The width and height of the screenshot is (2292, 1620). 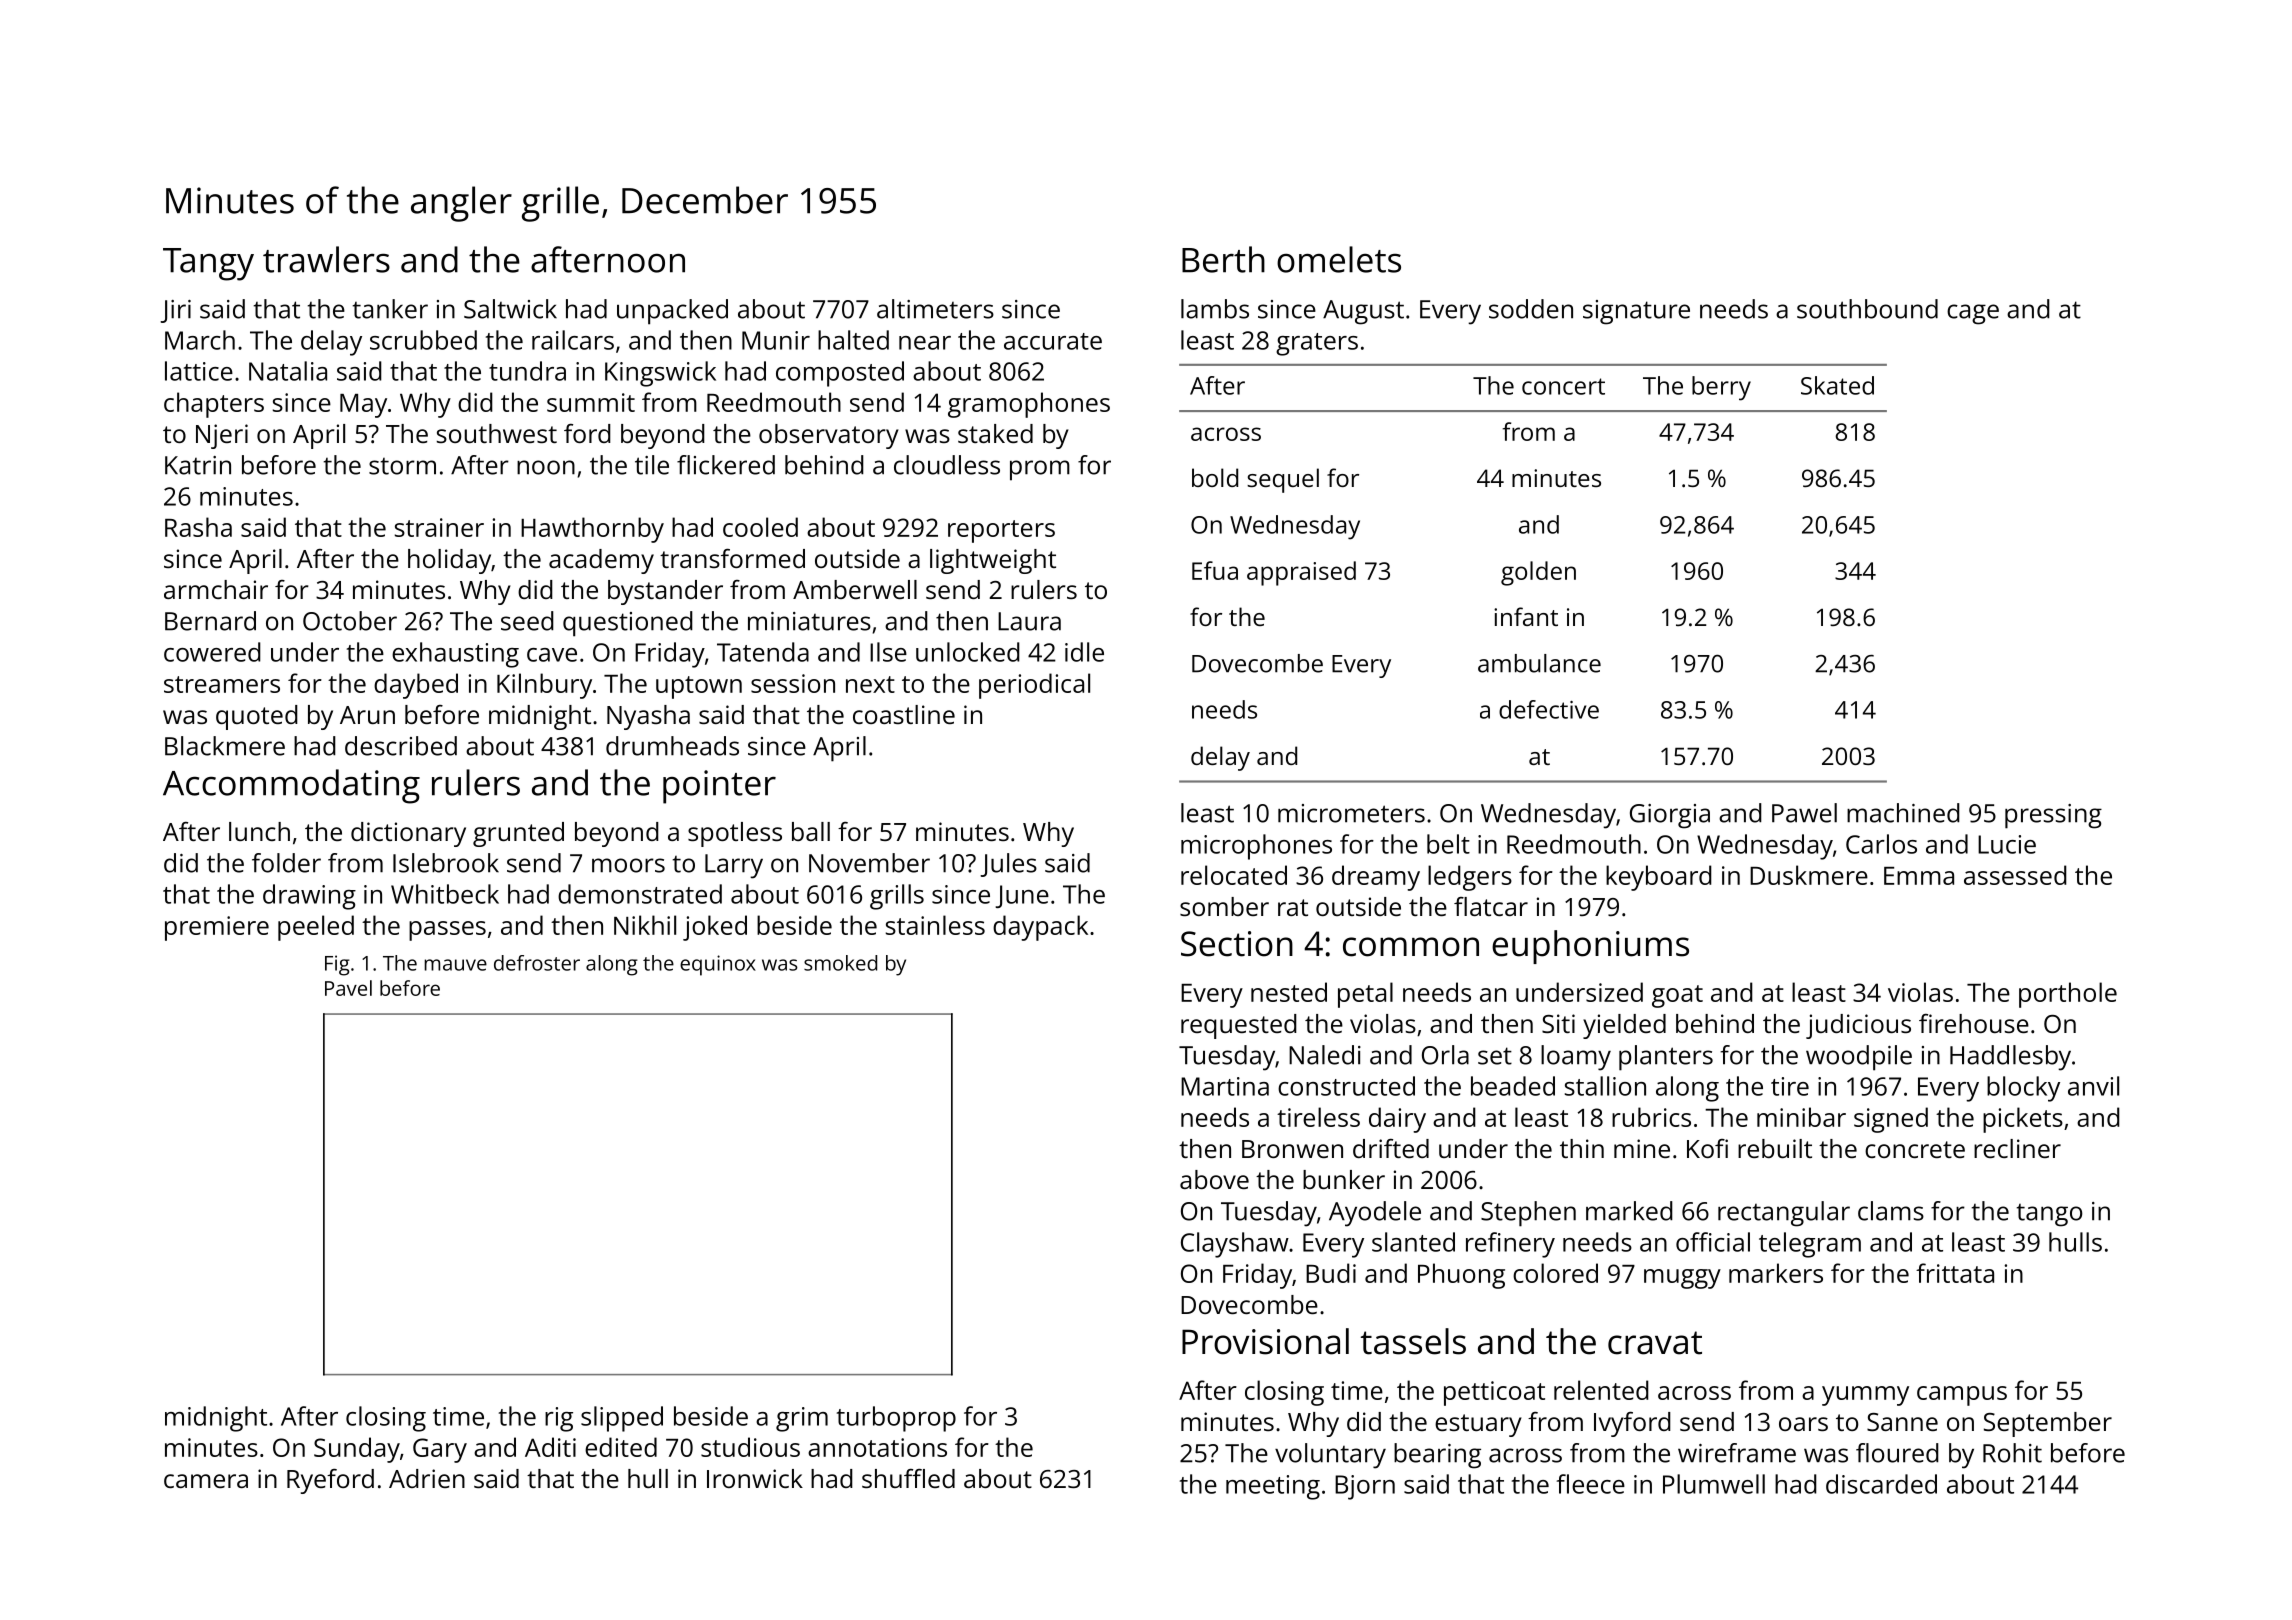 What do you see at coordinates (427, 1478) in the screenshot?
I see `Adrien` at bounding box center [427, 1478].
